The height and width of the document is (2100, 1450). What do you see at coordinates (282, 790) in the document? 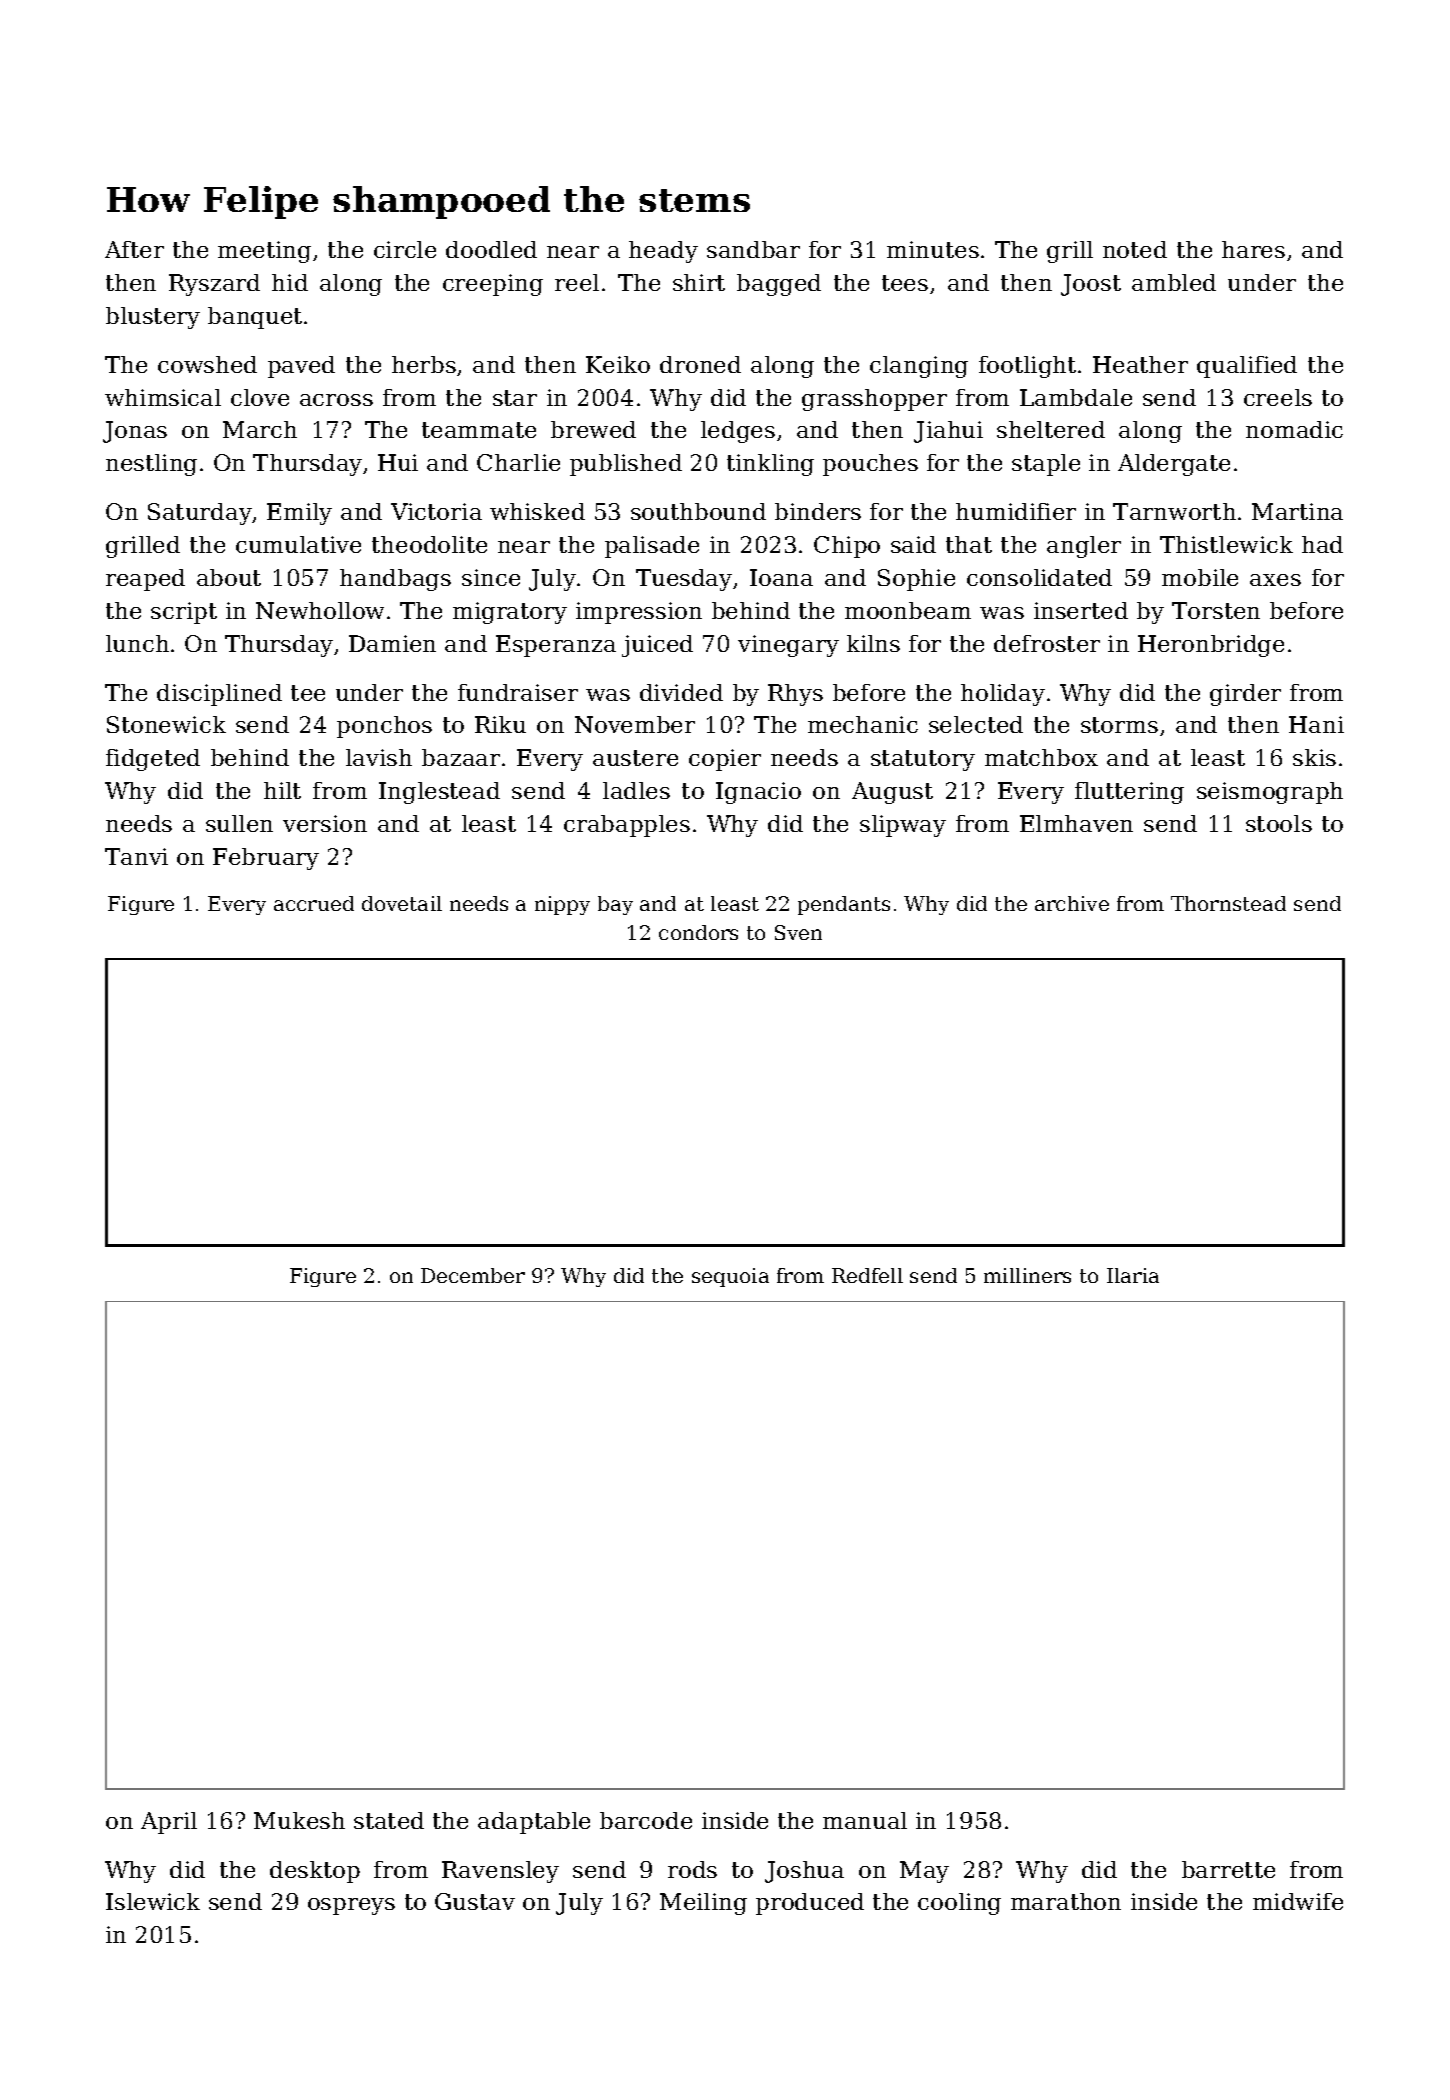
I see `hilt` at bounding box center [282, 790].
